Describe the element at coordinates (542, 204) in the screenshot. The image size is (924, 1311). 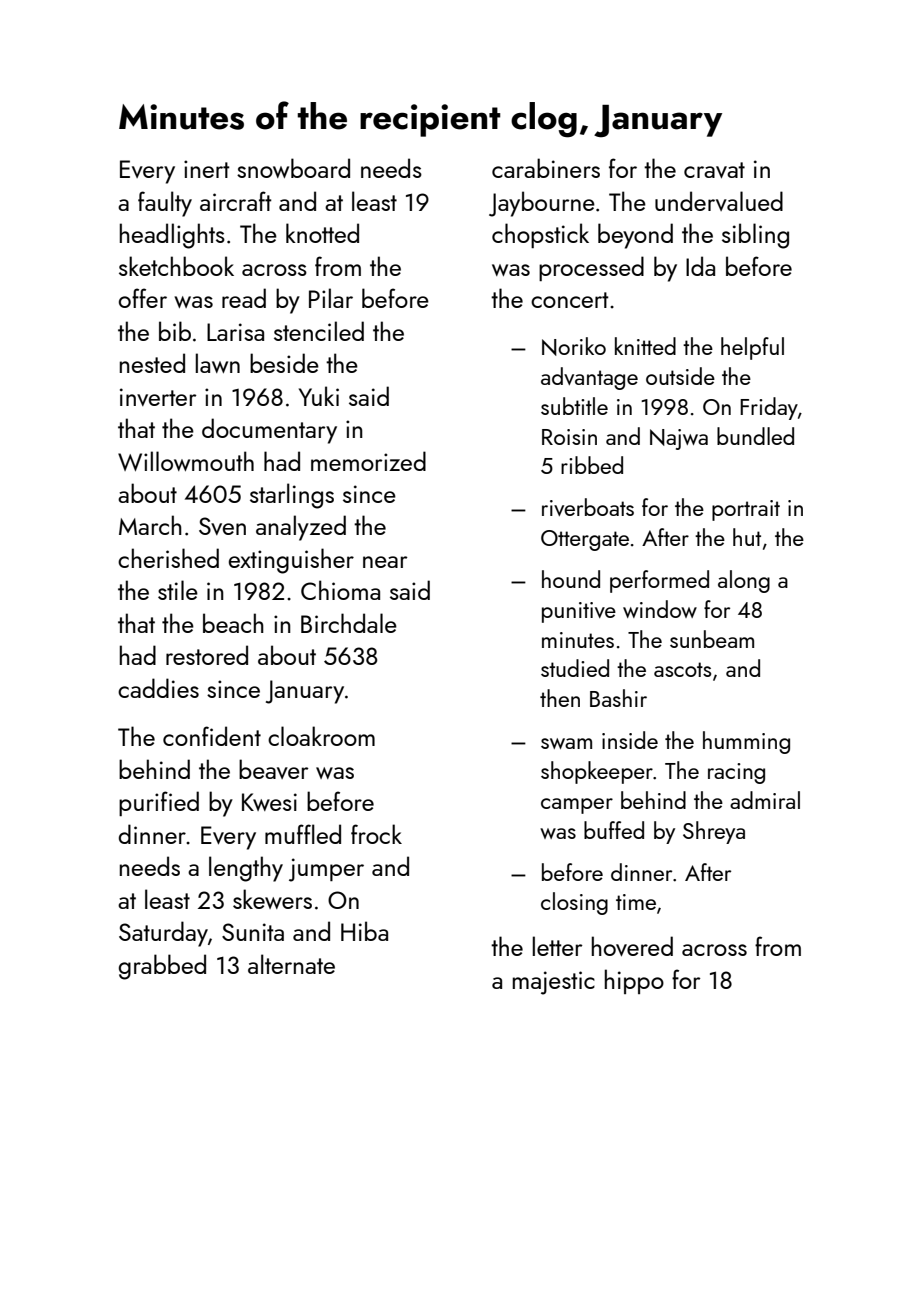
I see `Jaybourne` at that location.
